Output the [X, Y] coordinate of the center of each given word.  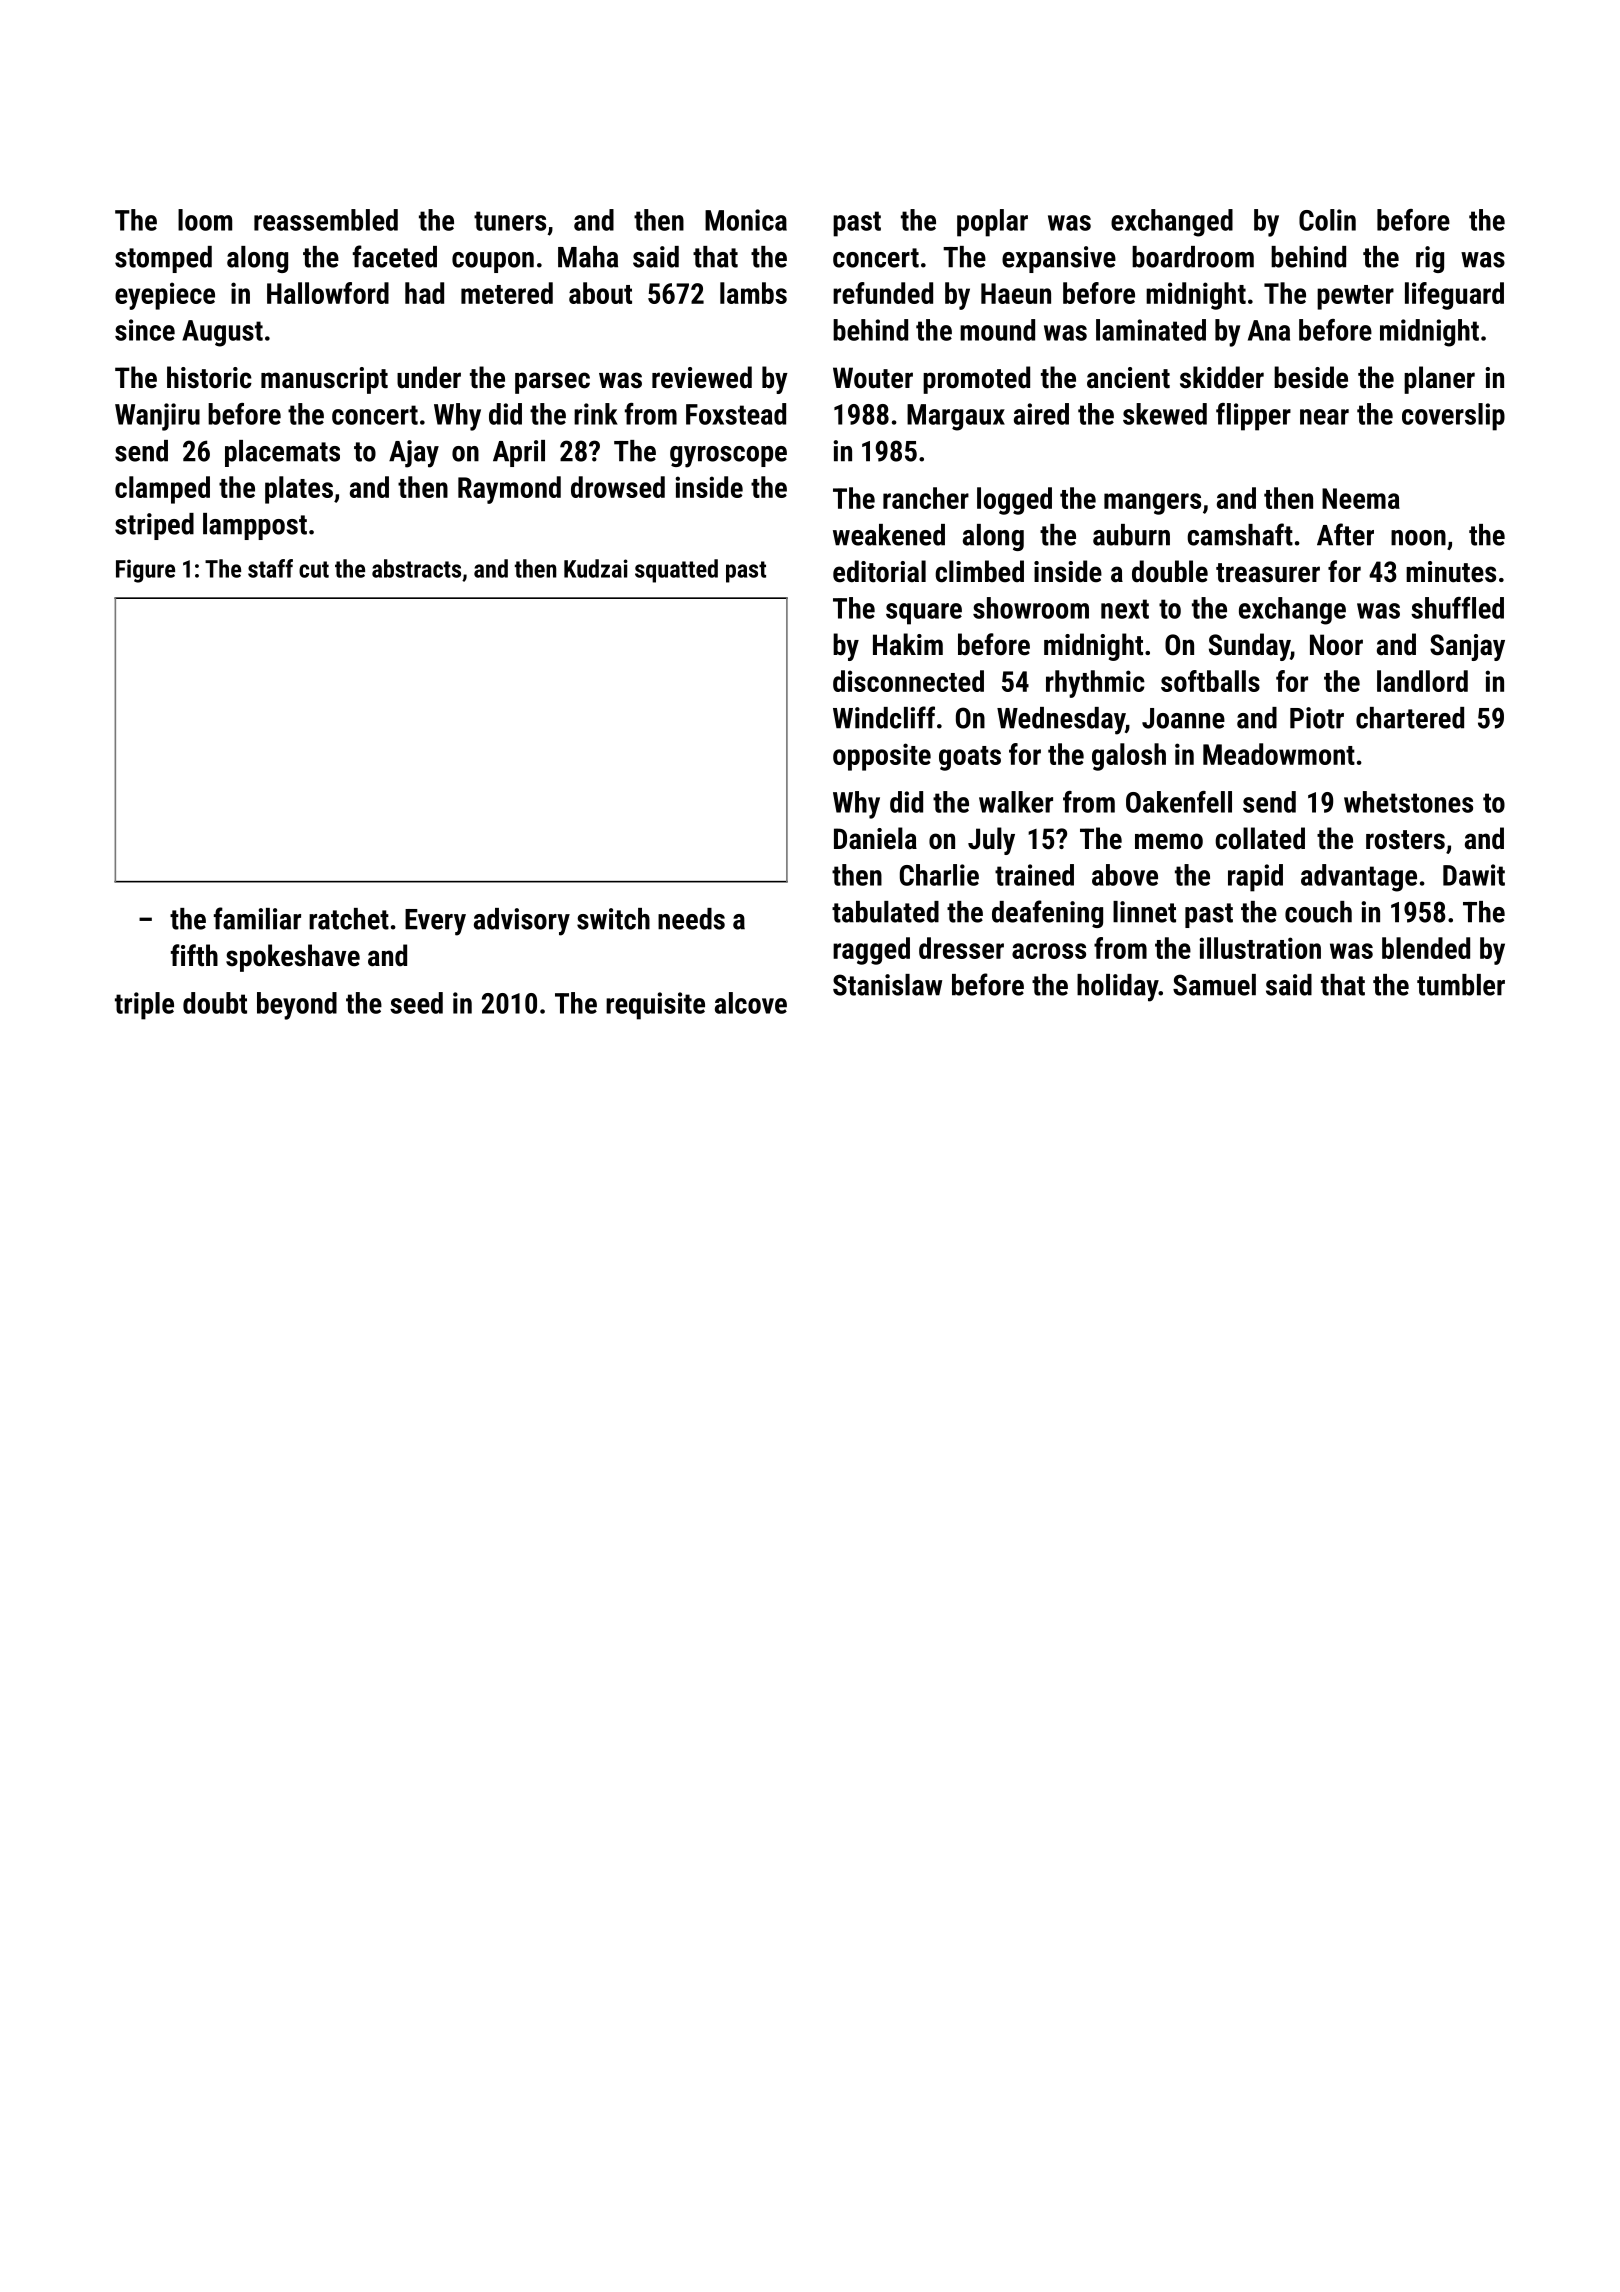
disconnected [908, 681]
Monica [746, 220]
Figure [145, 571]
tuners [510, 221]
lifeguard [1454, 296]
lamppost [255, 526]
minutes [1451, 572]
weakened [889, 535]
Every [435, 922]
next [1125, 609]
